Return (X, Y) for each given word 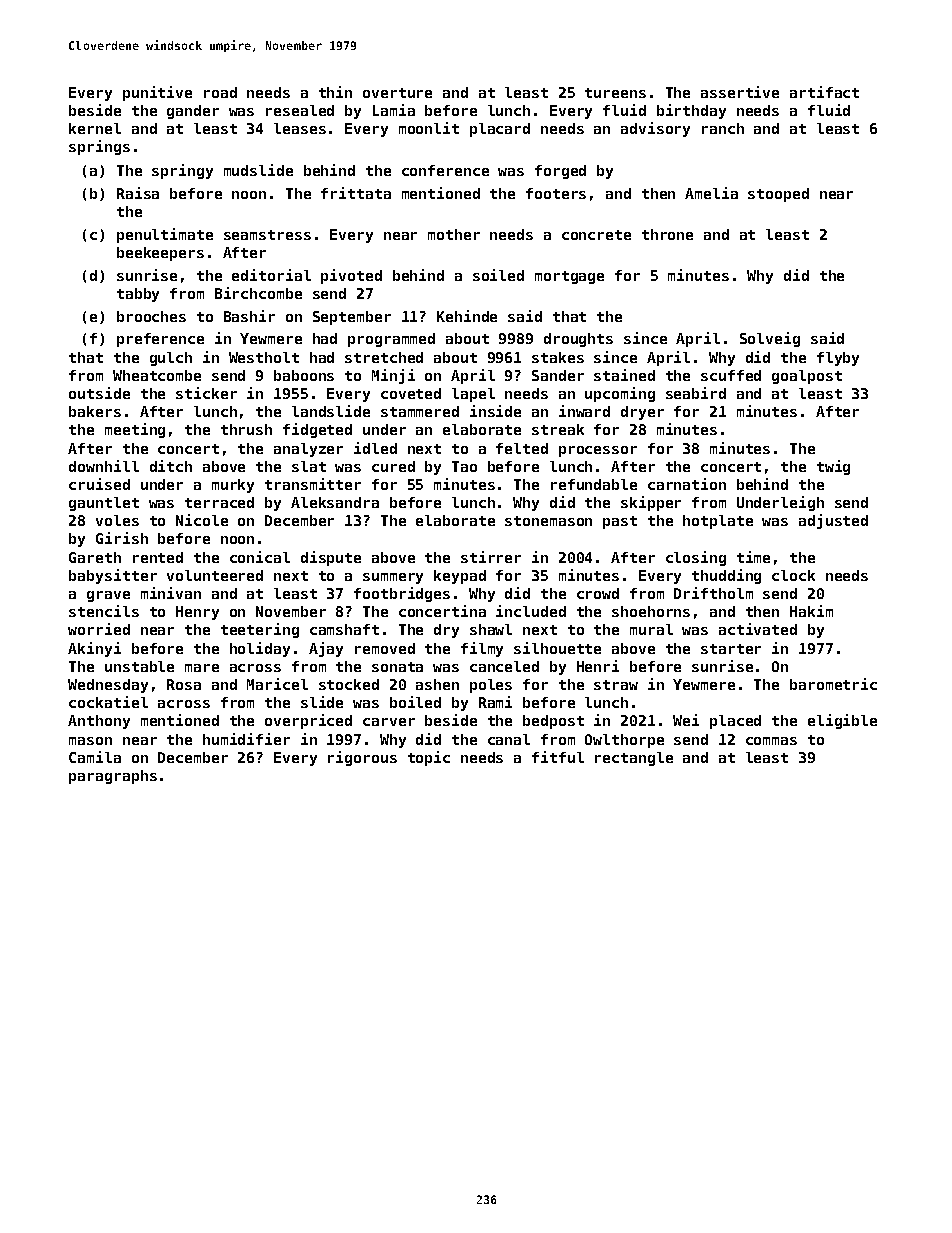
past (620, 522)
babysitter (113, 576)
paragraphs (113, 777)
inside (495, 411)
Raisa (138, 193)
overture (397, 93)
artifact (824, 92)
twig (833, 467)
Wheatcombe (157, 375)
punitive (157, 93)
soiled (498, 275)
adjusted (833, 521)
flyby (838, 359)
